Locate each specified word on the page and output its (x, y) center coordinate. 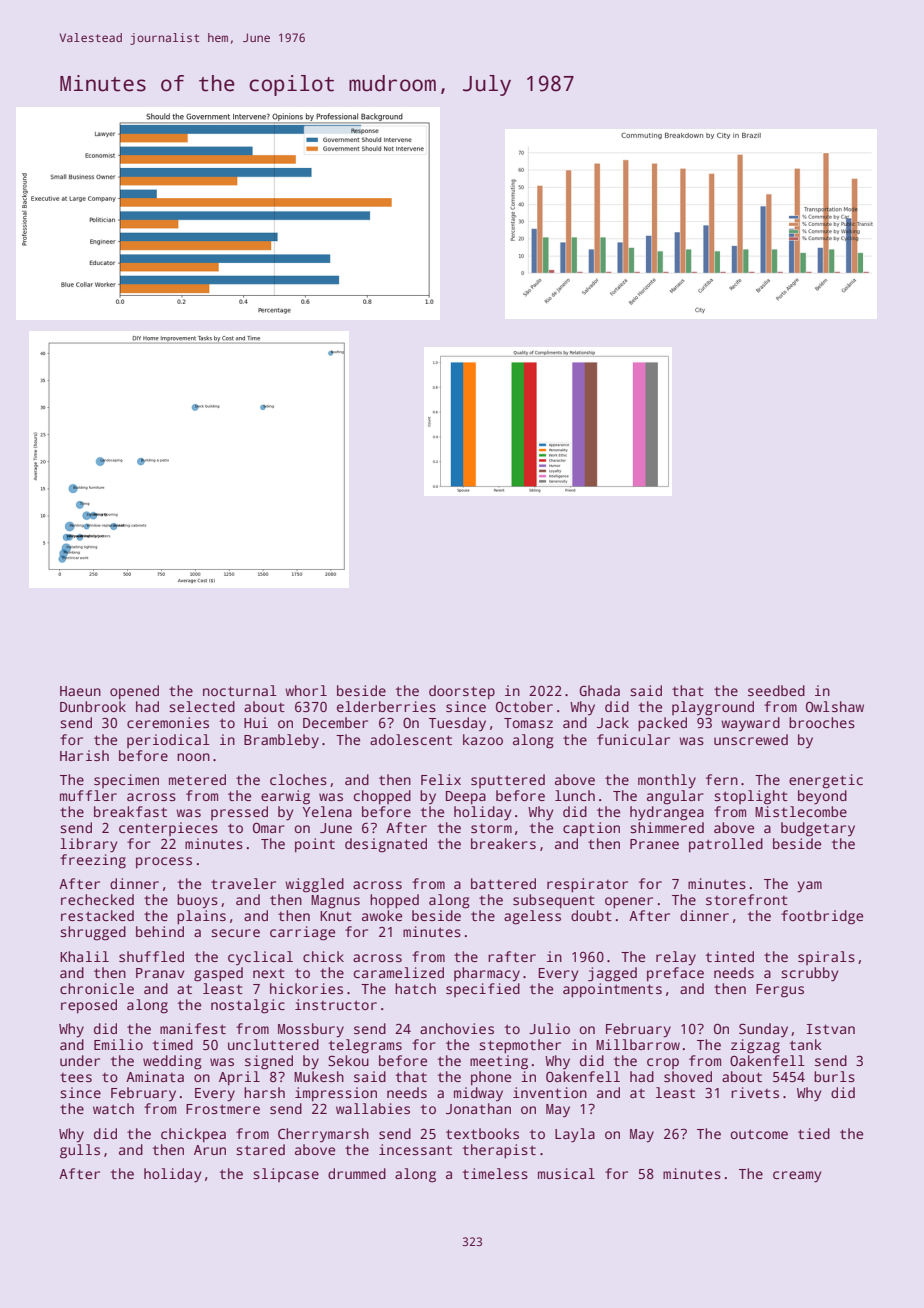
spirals (826, 958)
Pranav (160, 973)
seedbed (776, 690)
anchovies (457, 1028)
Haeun (80, 691)
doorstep (462, 692)
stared (260, 1149)
